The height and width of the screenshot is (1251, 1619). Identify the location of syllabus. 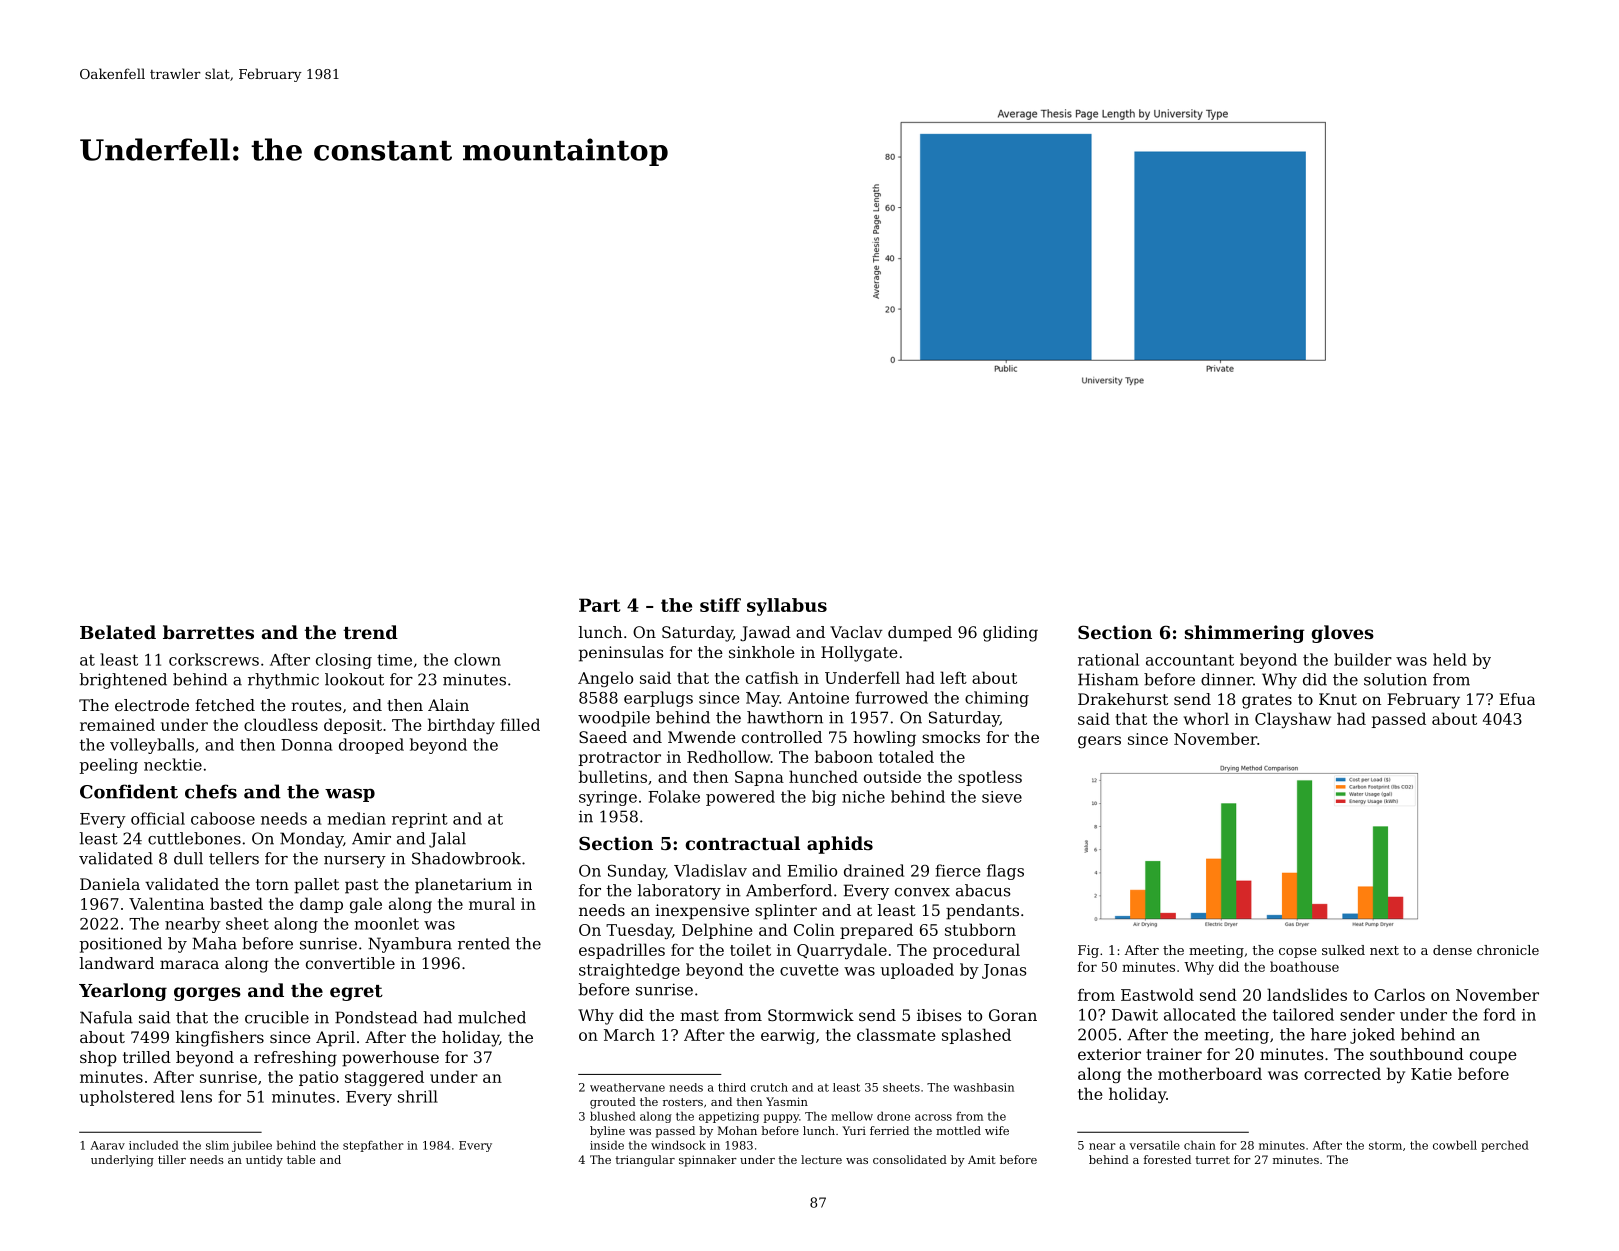
(787, 607).
